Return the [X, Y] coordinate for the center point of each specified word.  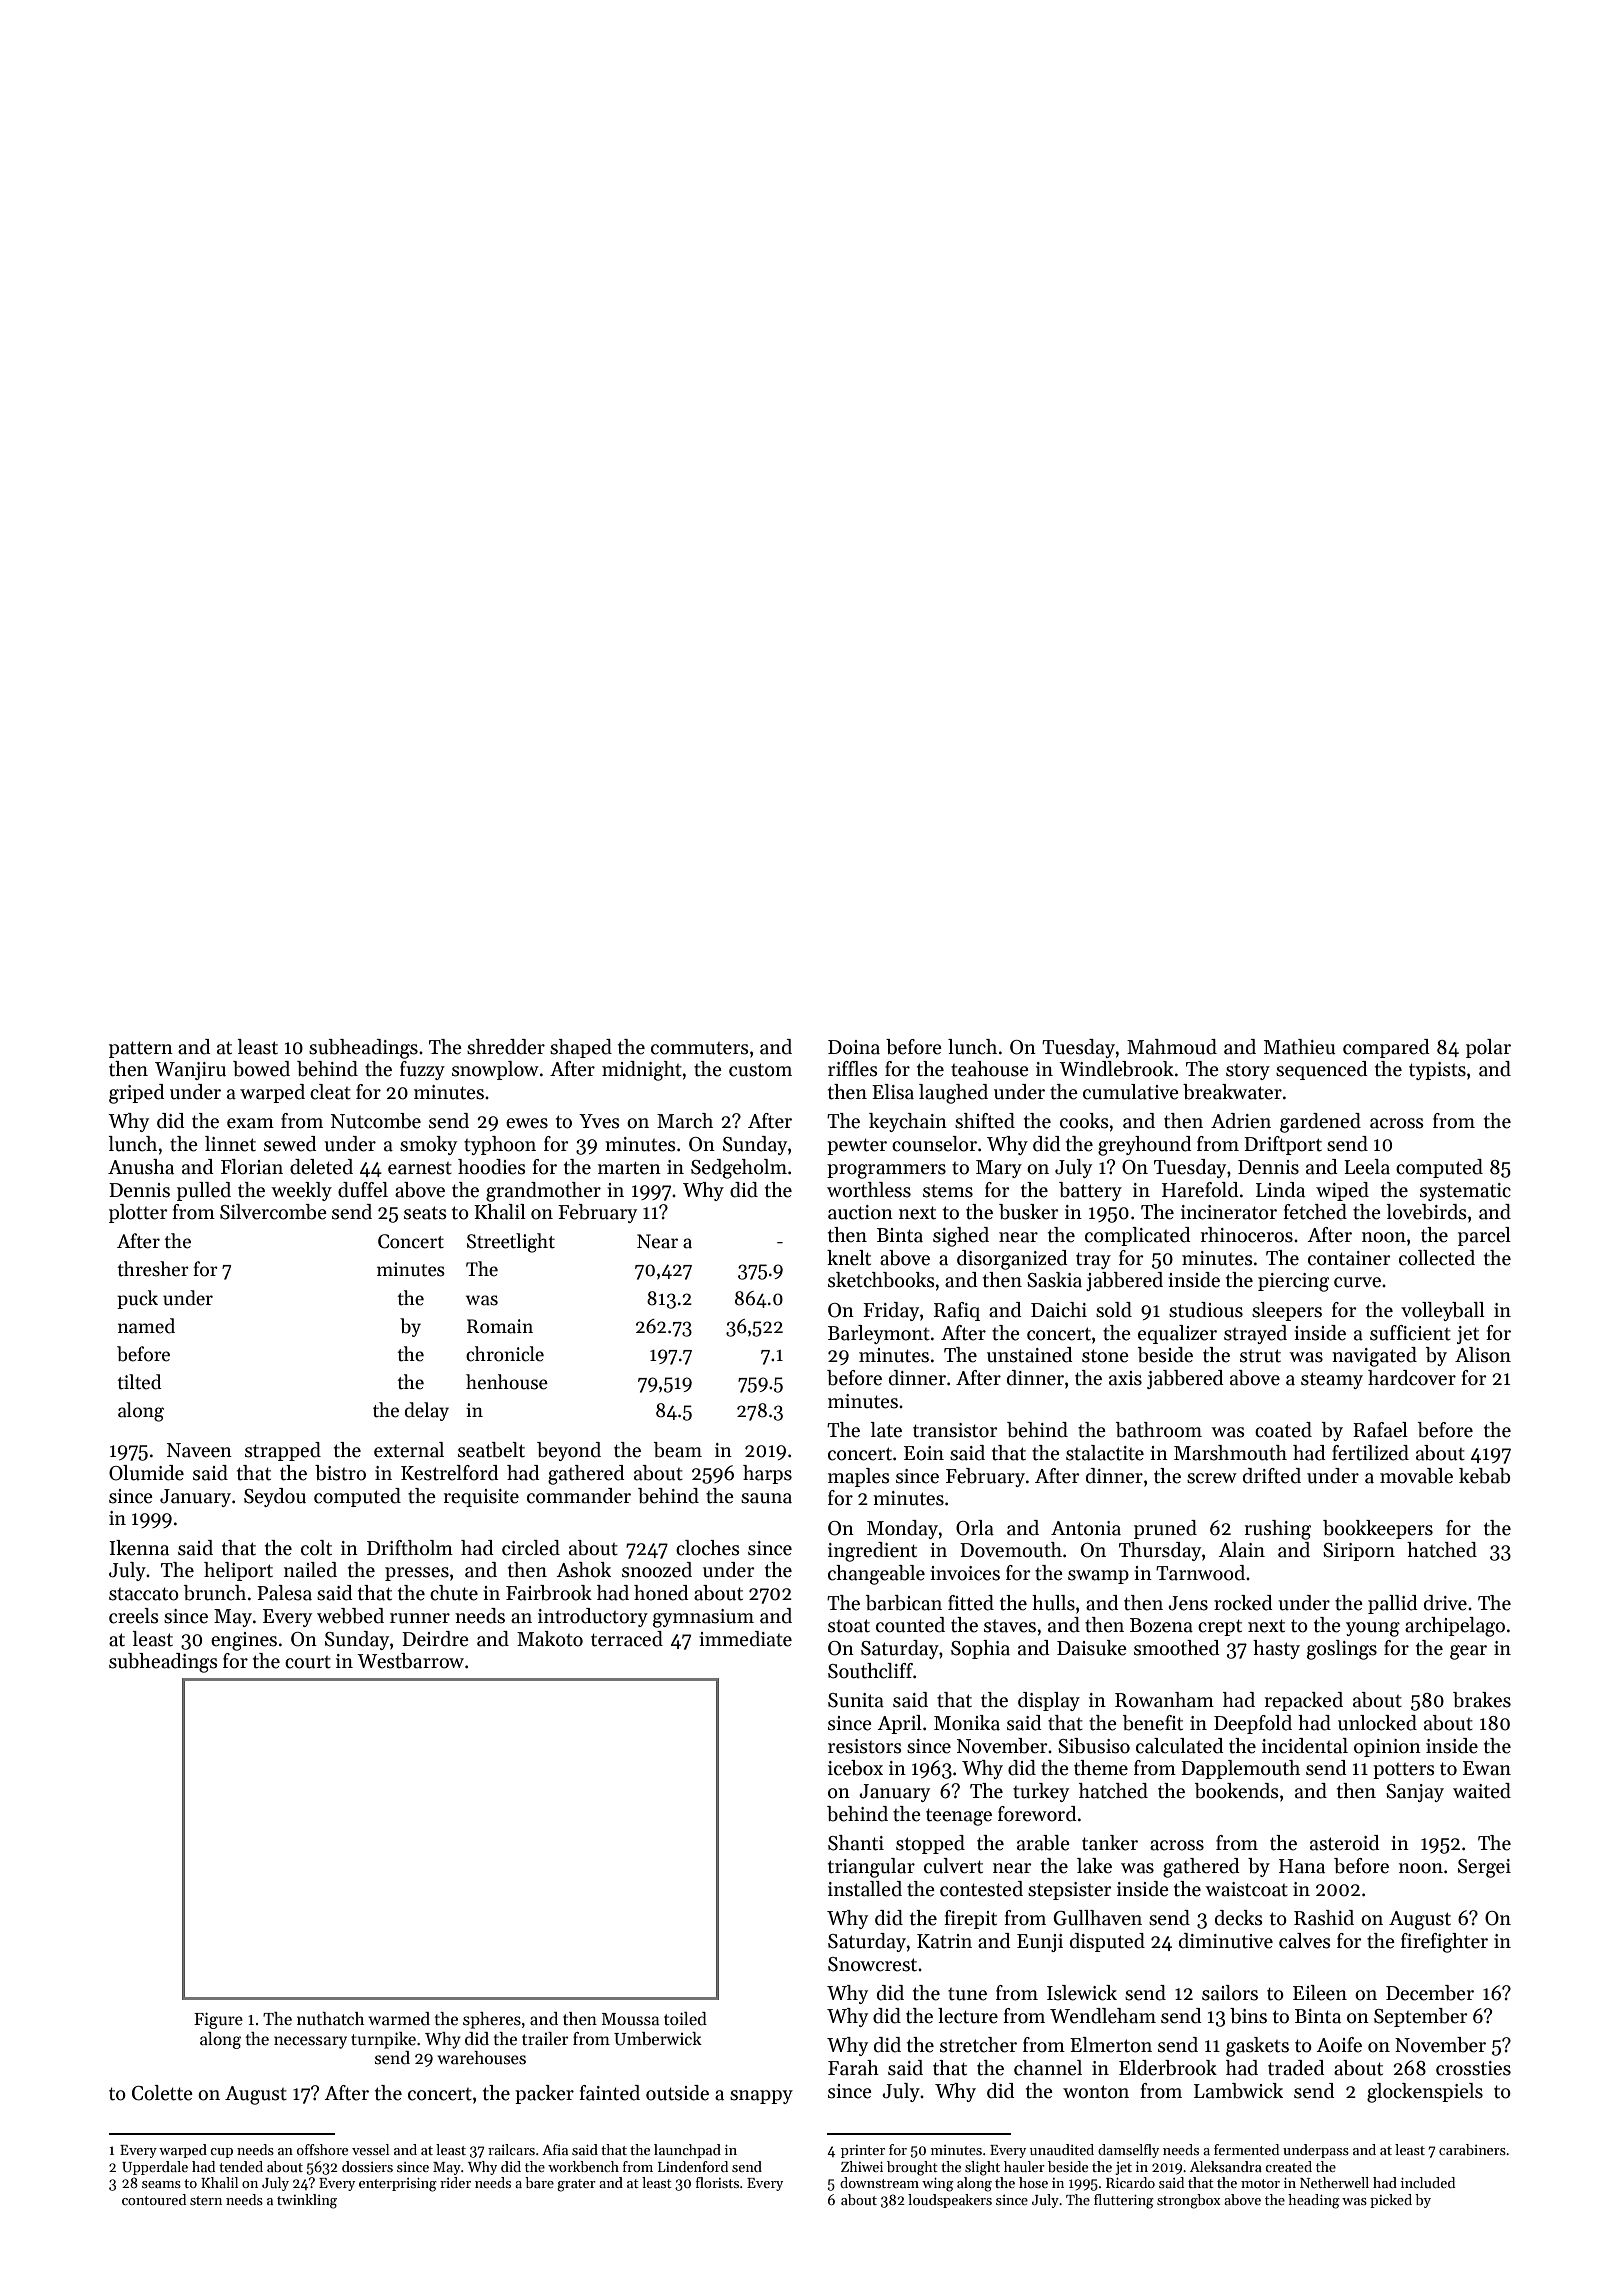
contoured [154, 2199]
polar [1488, 1048]
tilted [139, 1382]
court [308, 1662]
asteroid [1345, 1843]
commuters [700, 1048]
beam [678, 1450]
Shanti [856, 1843]
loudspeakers [950, 2201]
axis [1125, 1378]
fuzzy [422, 1070]
